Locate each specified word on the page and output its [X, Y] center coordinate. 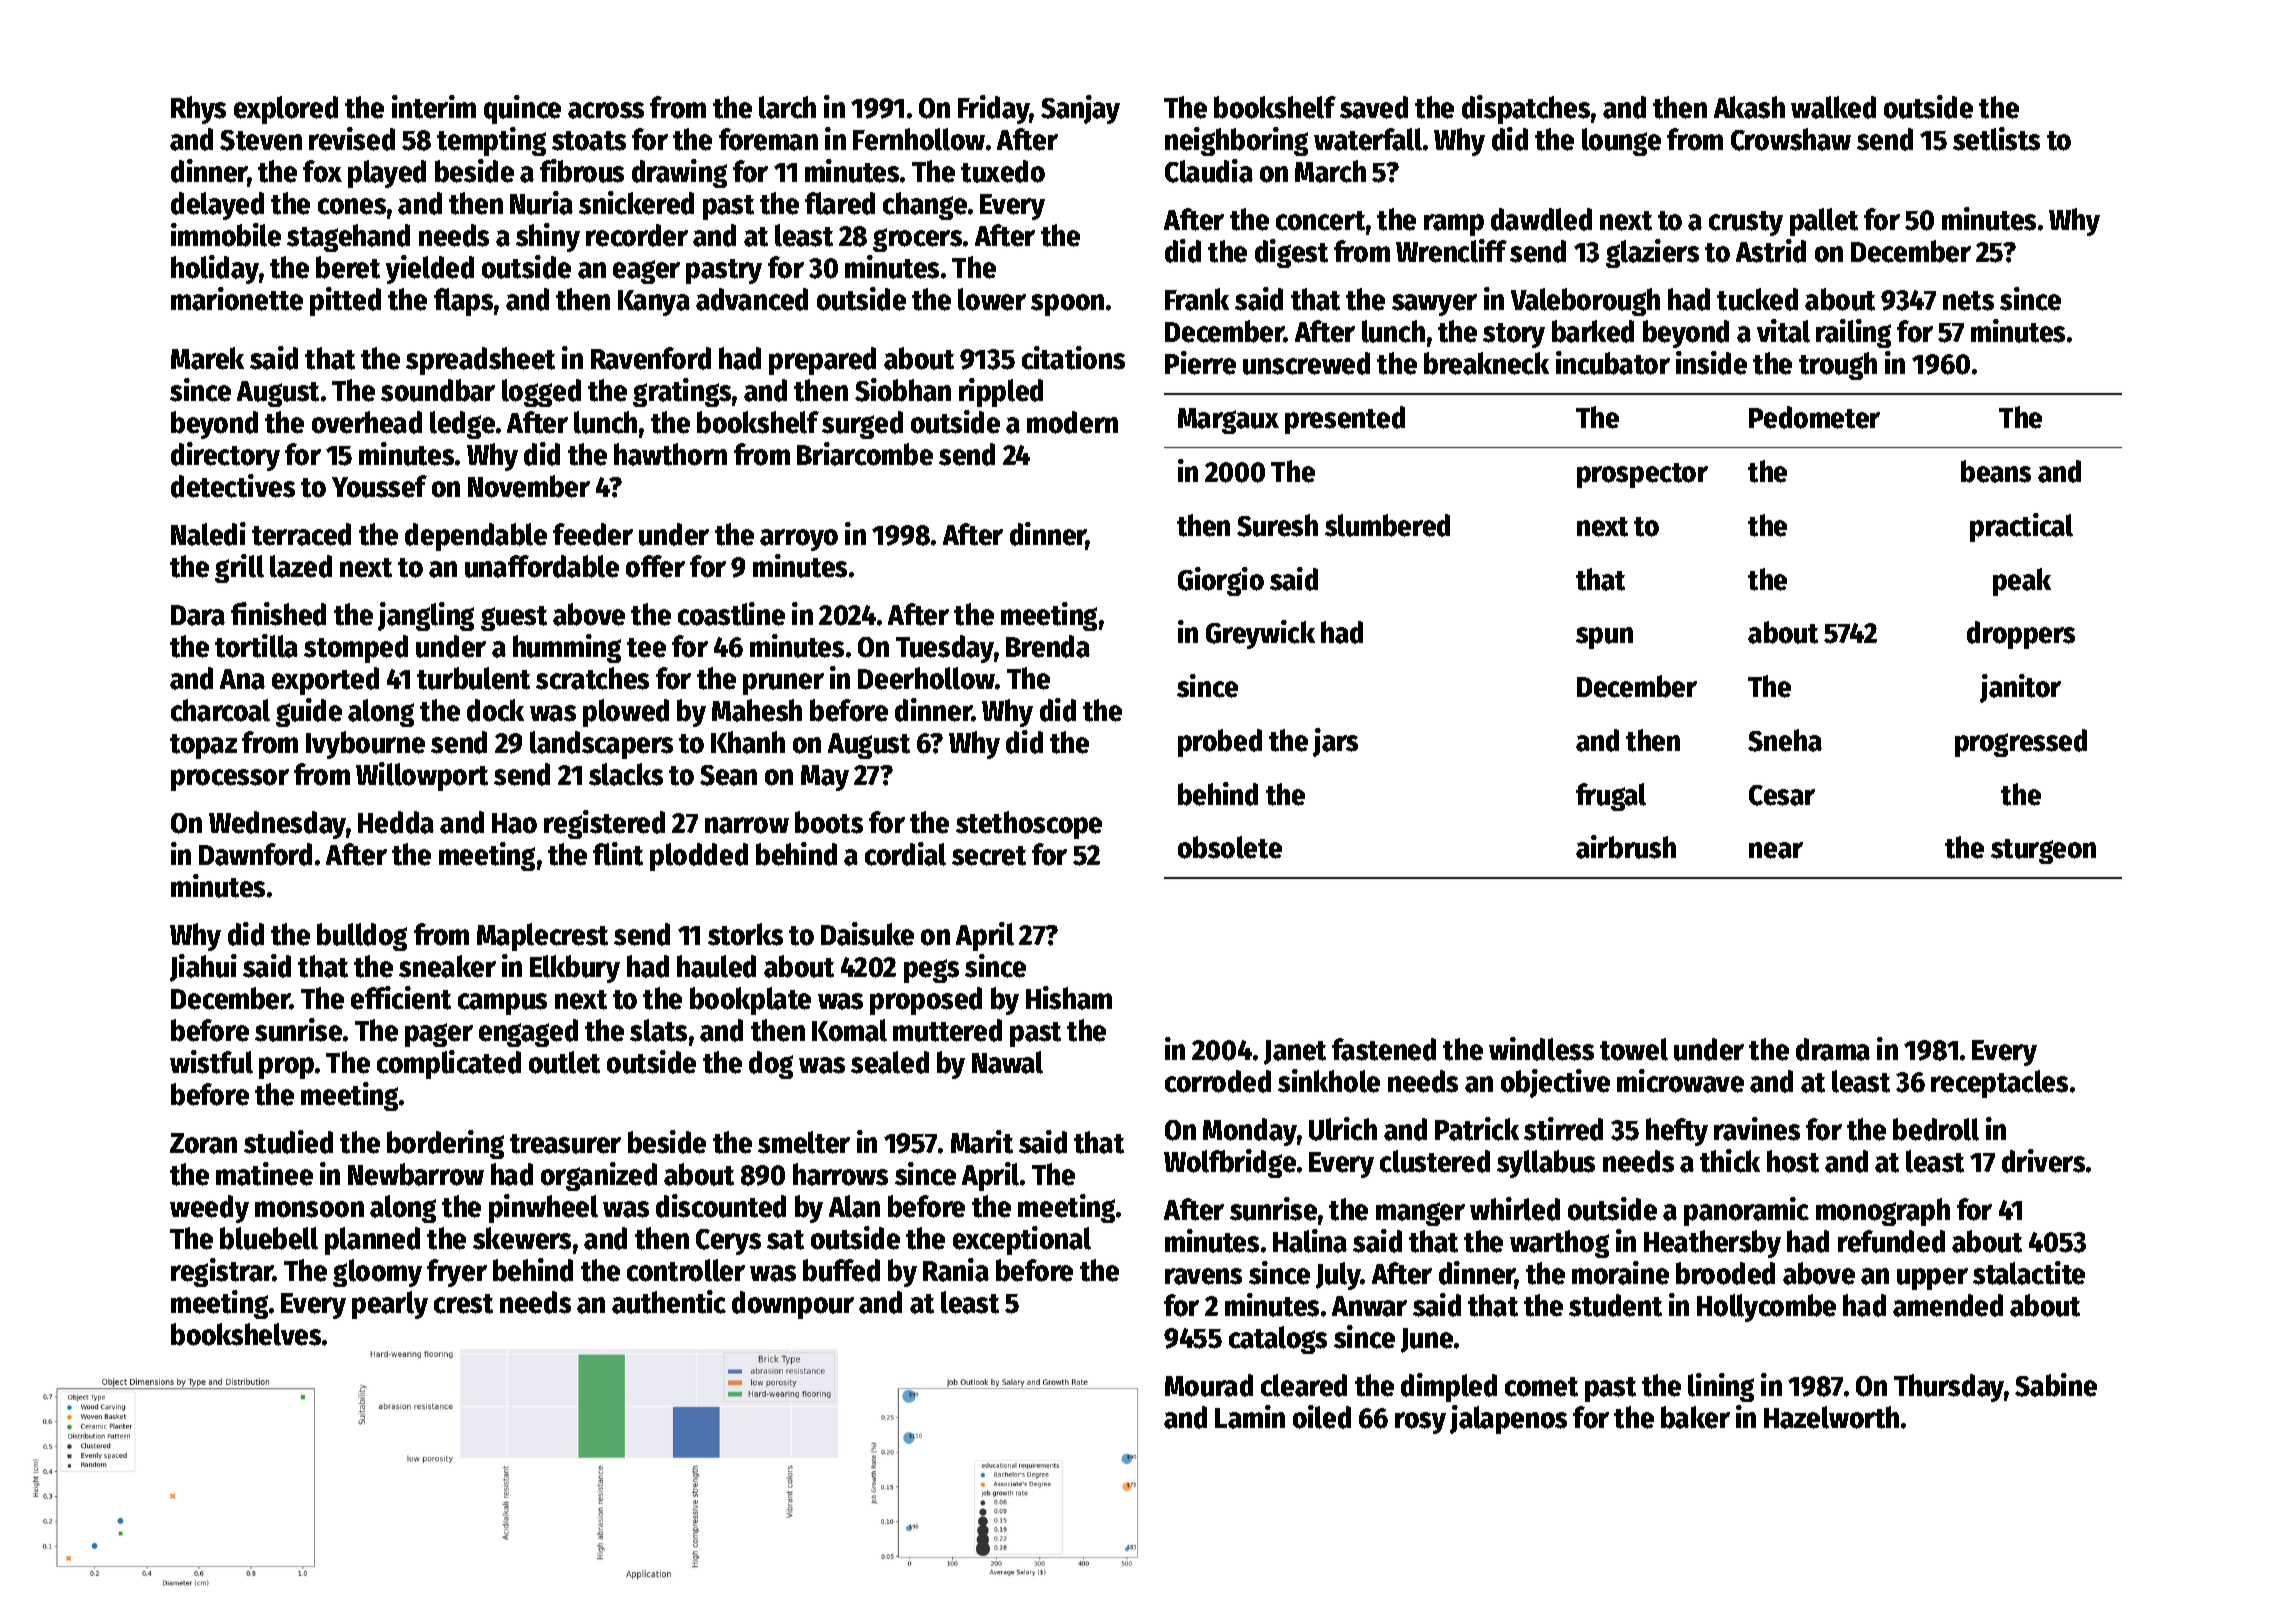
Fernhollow [919, 139]
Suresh [1277, 525]
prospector [1642, 475]
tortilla [256, 646]
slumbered [1387, 525]
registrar [222, 1272]
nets [1968, 301]
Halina [1310, 1241]
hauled [716, 966]
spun [1604, 638]
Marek [207, 358]
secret [989, 856]
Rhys [198, 110]
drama [1833, 1049]
